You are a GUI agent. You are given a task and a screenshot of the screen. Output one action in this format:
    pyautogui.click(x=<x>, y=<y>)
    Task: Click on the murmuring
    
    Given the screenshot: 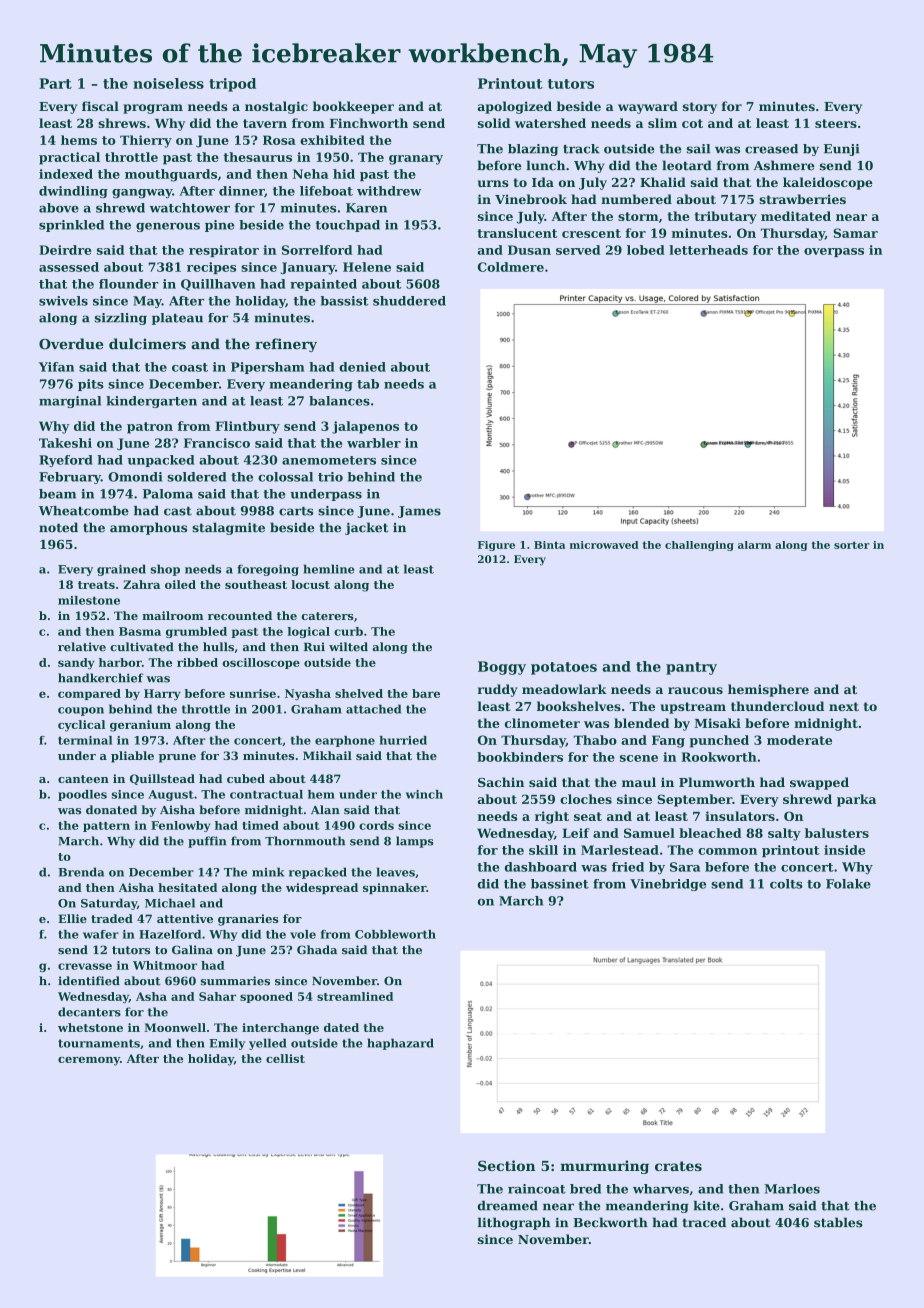 What is the action you would take?
    pyautogui.click(x=604, y=1167)
